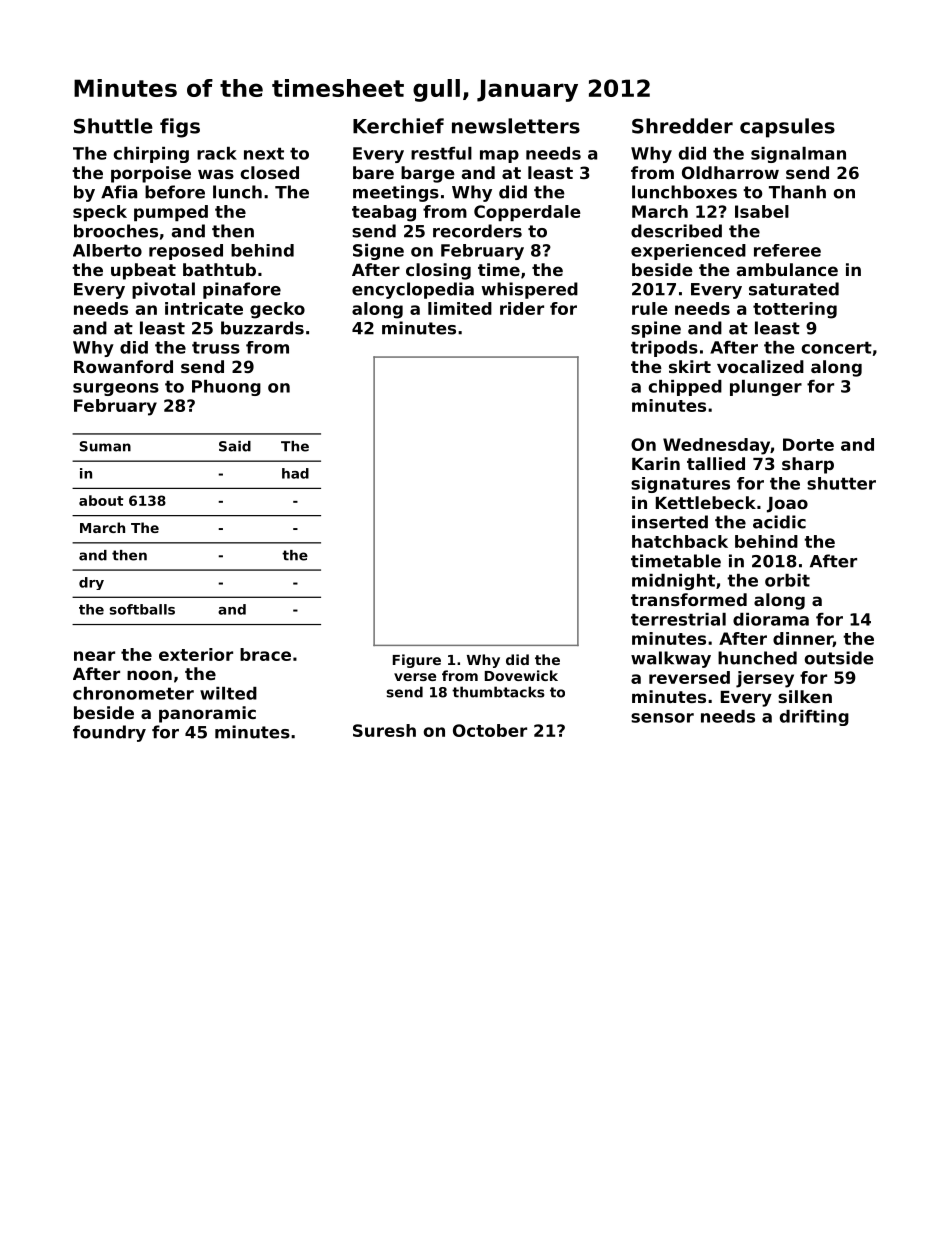  Describe the element at coordinates (228, 693) in the document. I see `wilted` at that location.
